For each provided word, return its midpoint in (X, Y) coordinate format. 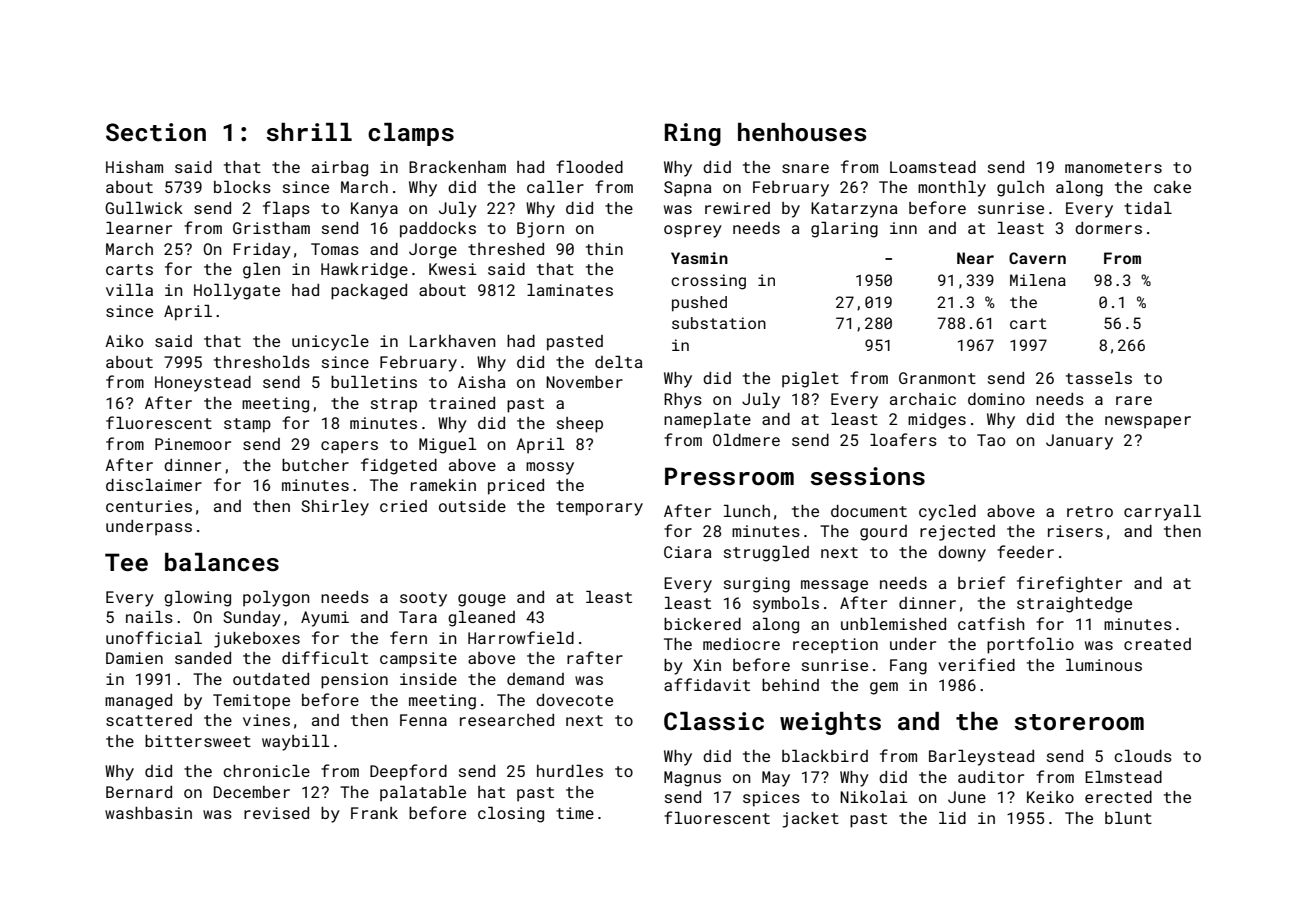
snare (805, 168)
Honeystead (203, 384)
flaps (286, 209)
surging (757, 585)
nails (149, 617)
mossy (550, 468)
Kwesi (453, 269)
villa (129, 290)
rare (1134, 400)
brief (982, 582)
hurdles (570, 771)
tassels (1099, 378)
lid (952, 818)
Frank (374, 813)
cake (1172, 187)
